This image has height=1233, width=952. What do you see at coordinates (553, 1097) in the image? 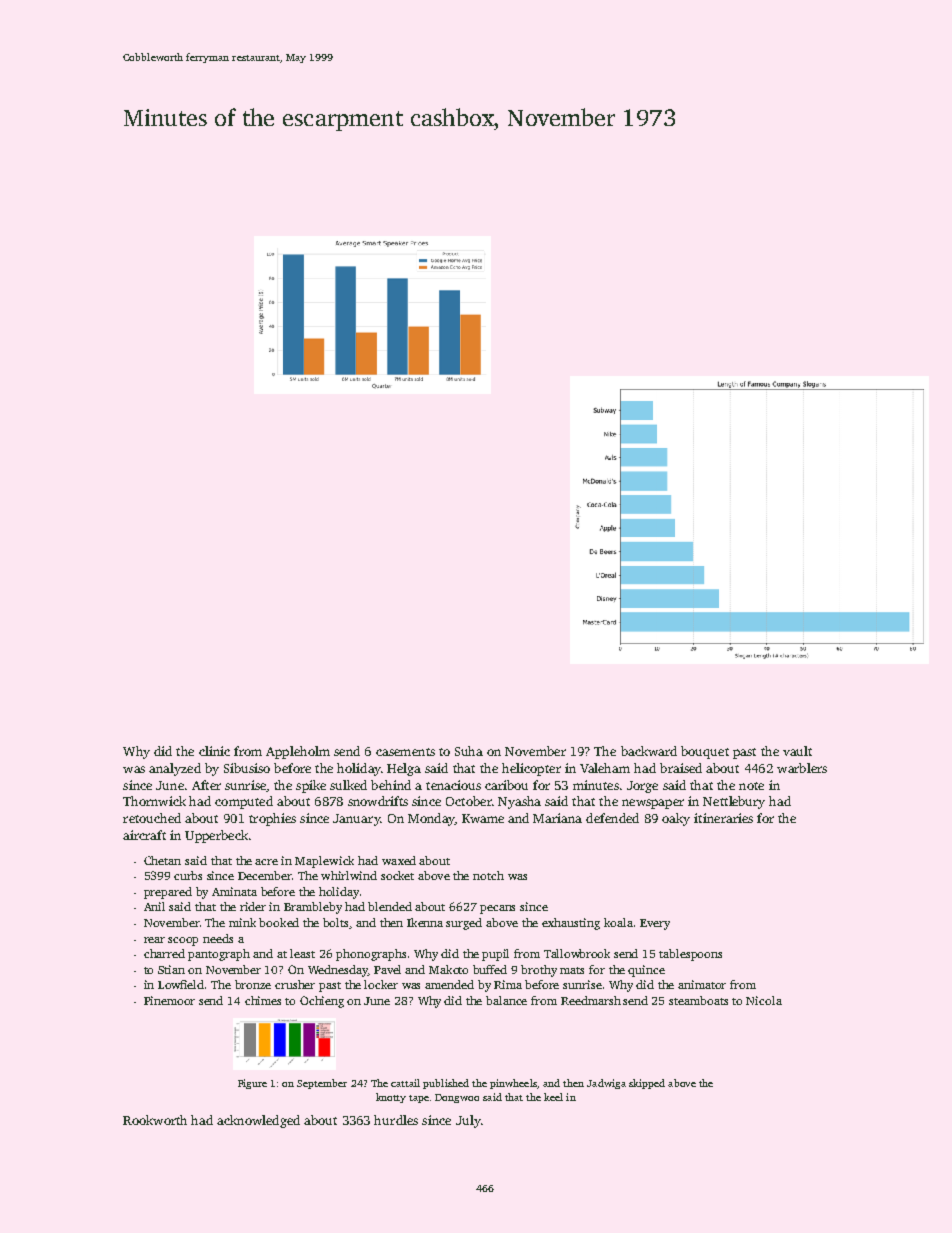
I see `keel` at bounding box center [553, 1097].
